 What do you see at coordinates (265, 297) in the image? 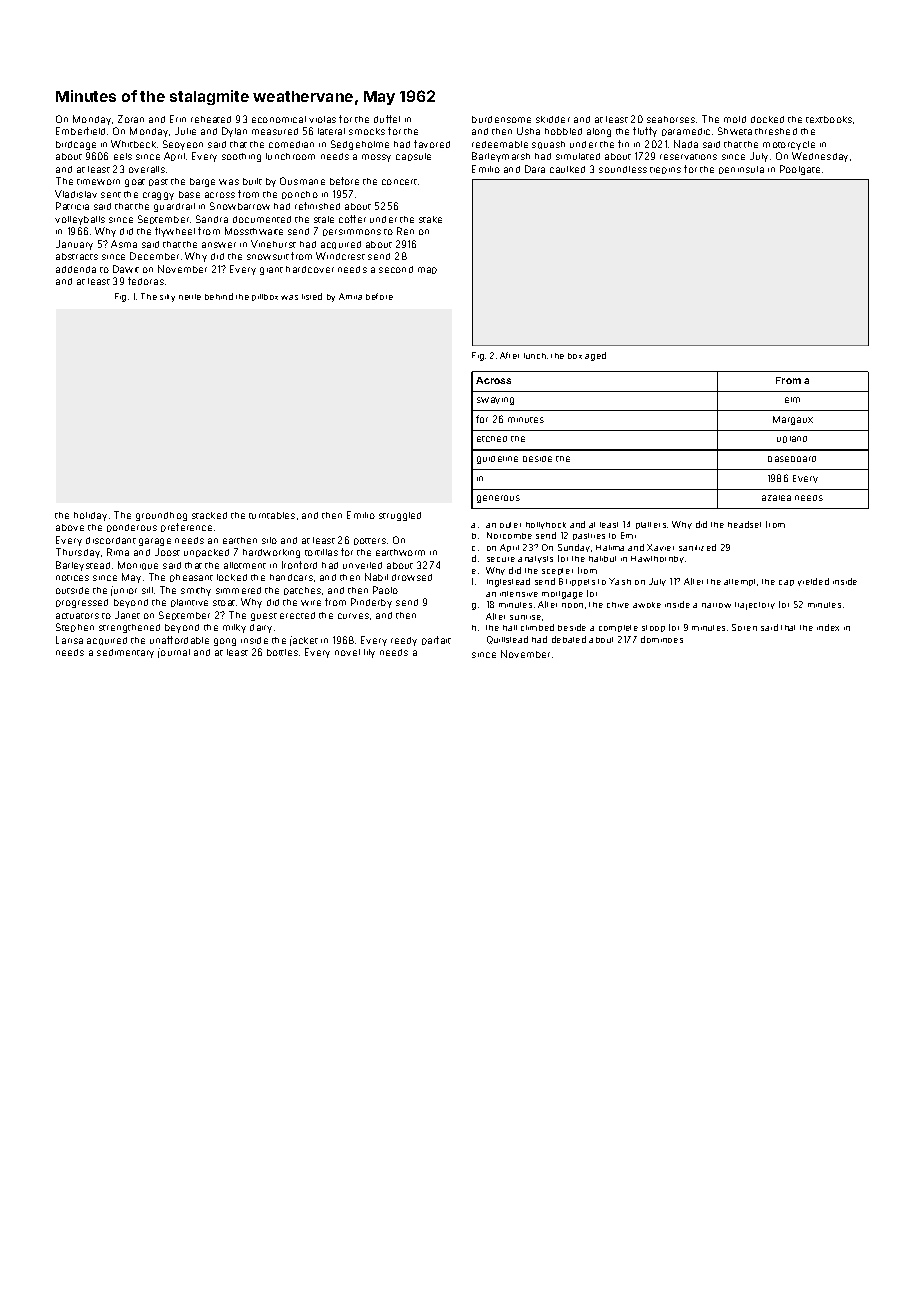
I see `pillbox` at bounding box center [265, 297].
